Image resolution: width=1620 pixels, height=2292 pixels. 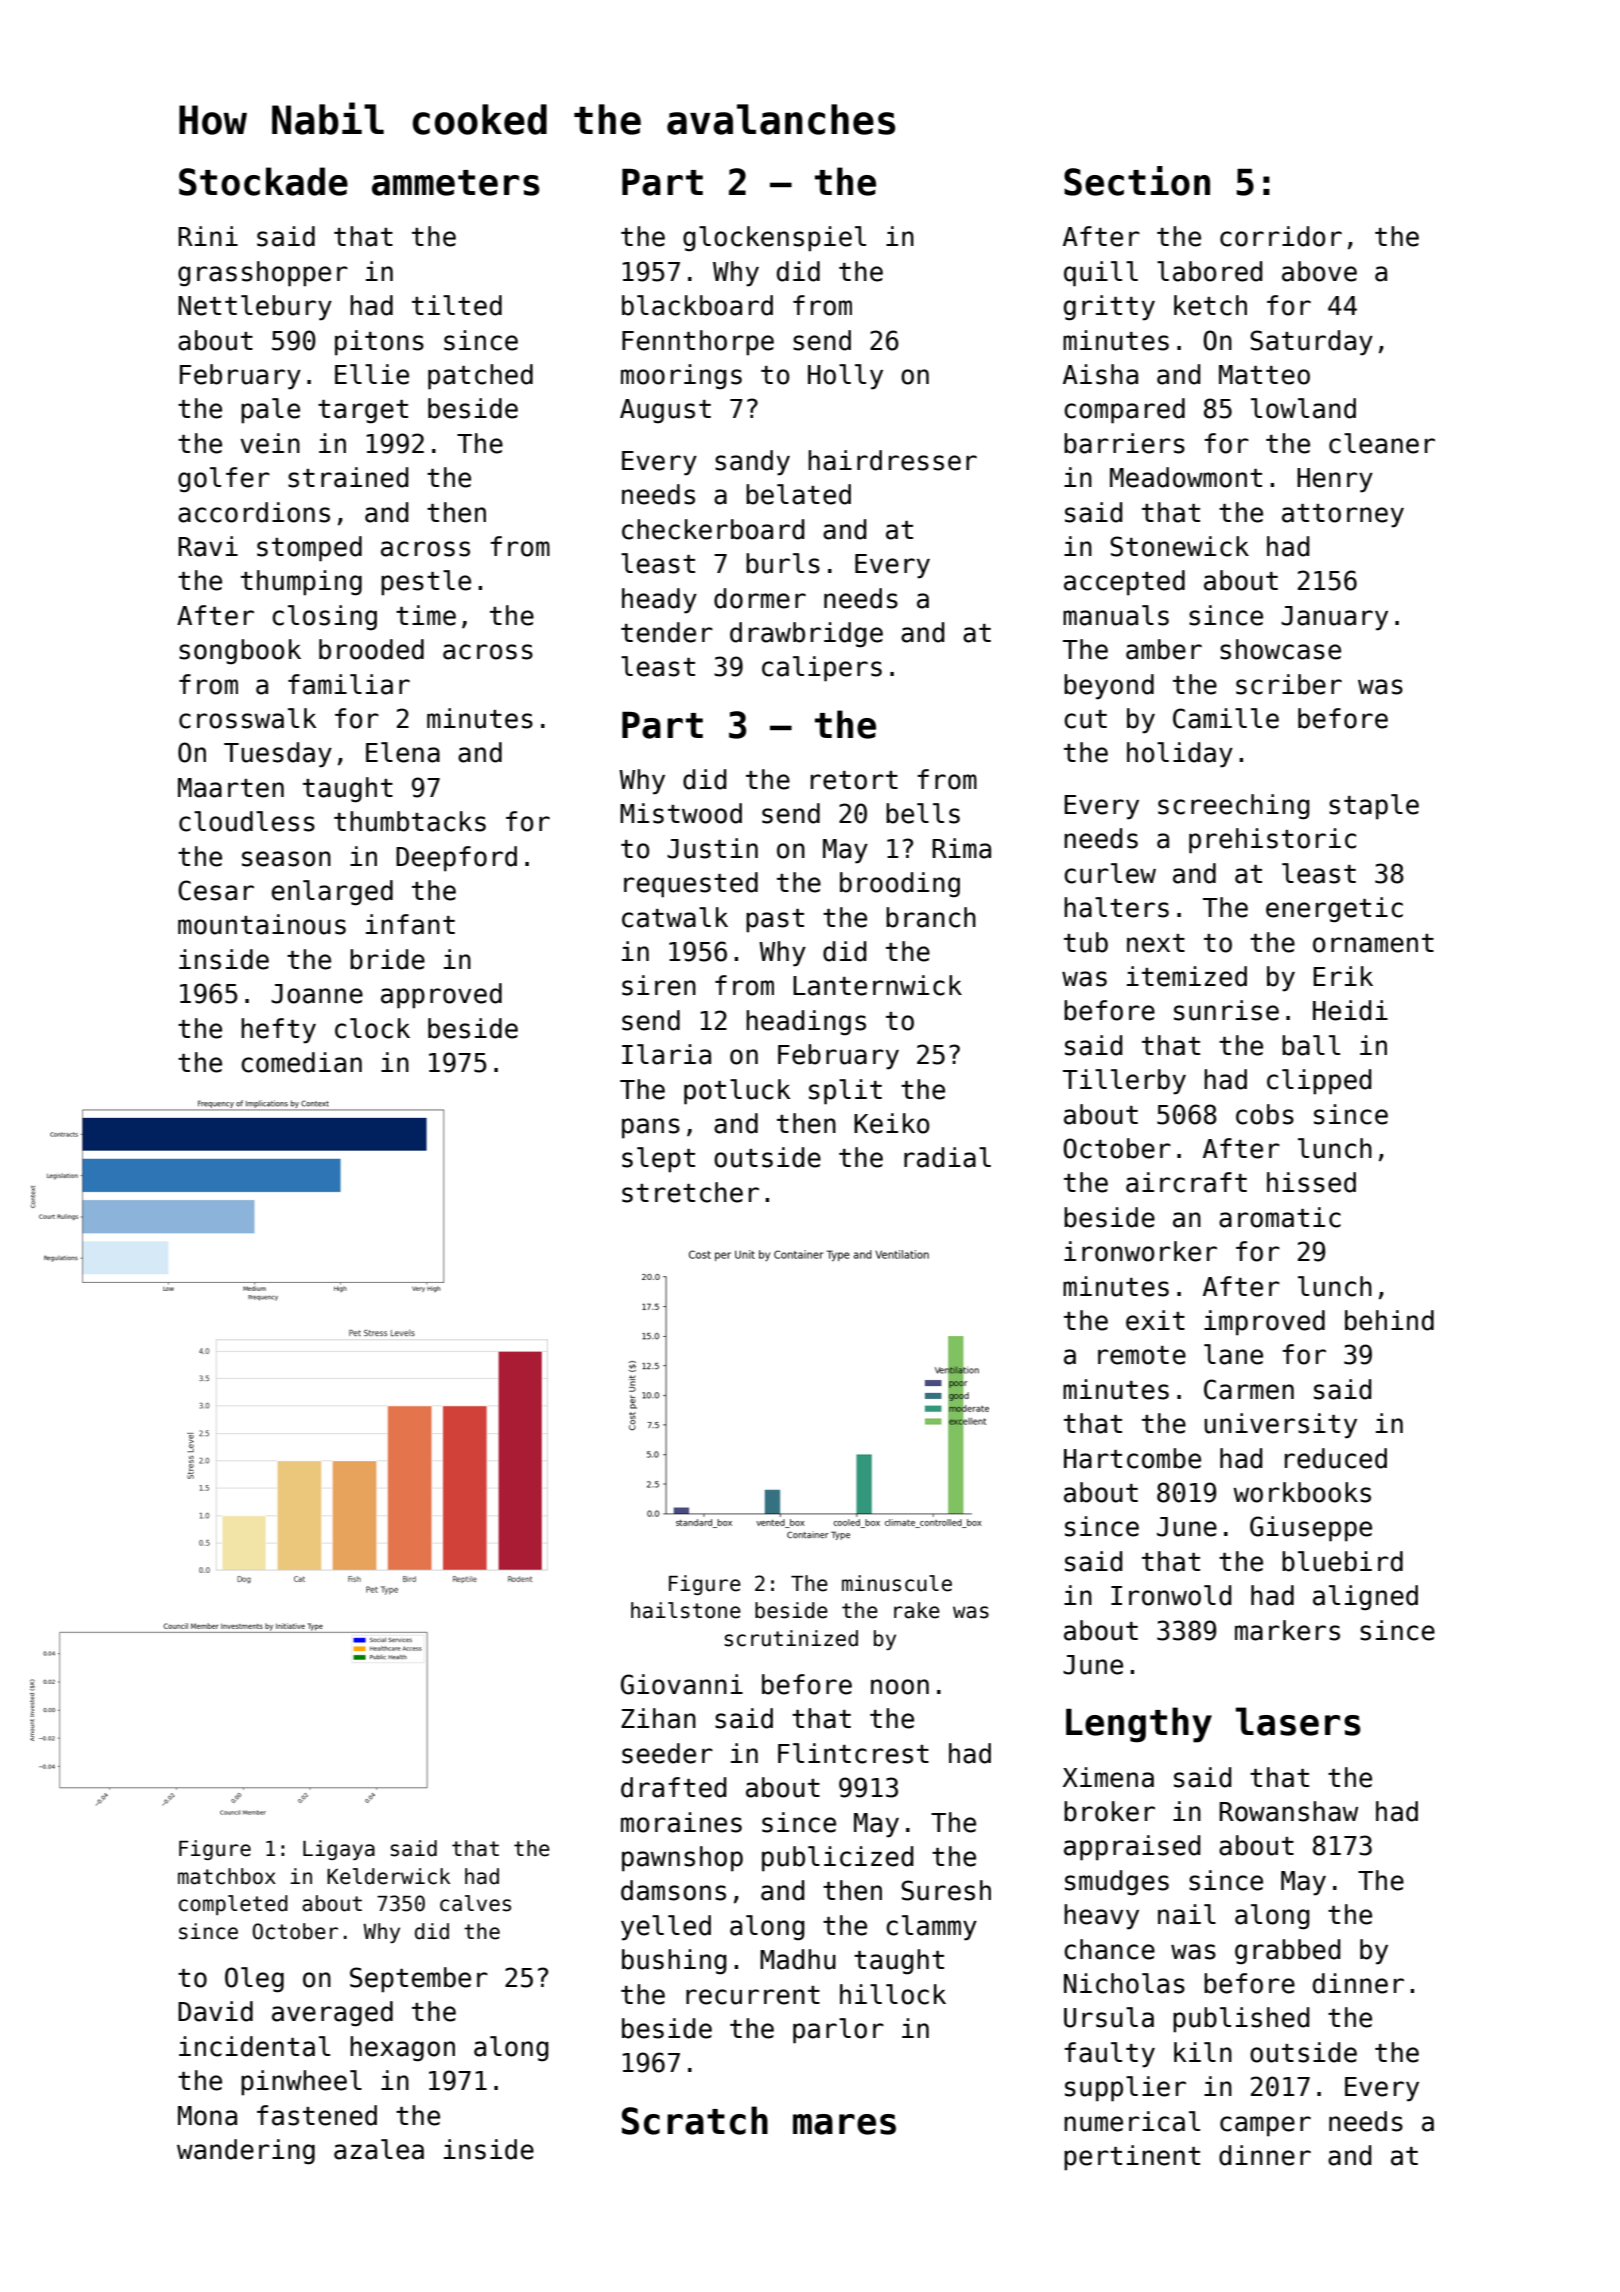 I want to click on scriber, so click(x=1289, y=684).
